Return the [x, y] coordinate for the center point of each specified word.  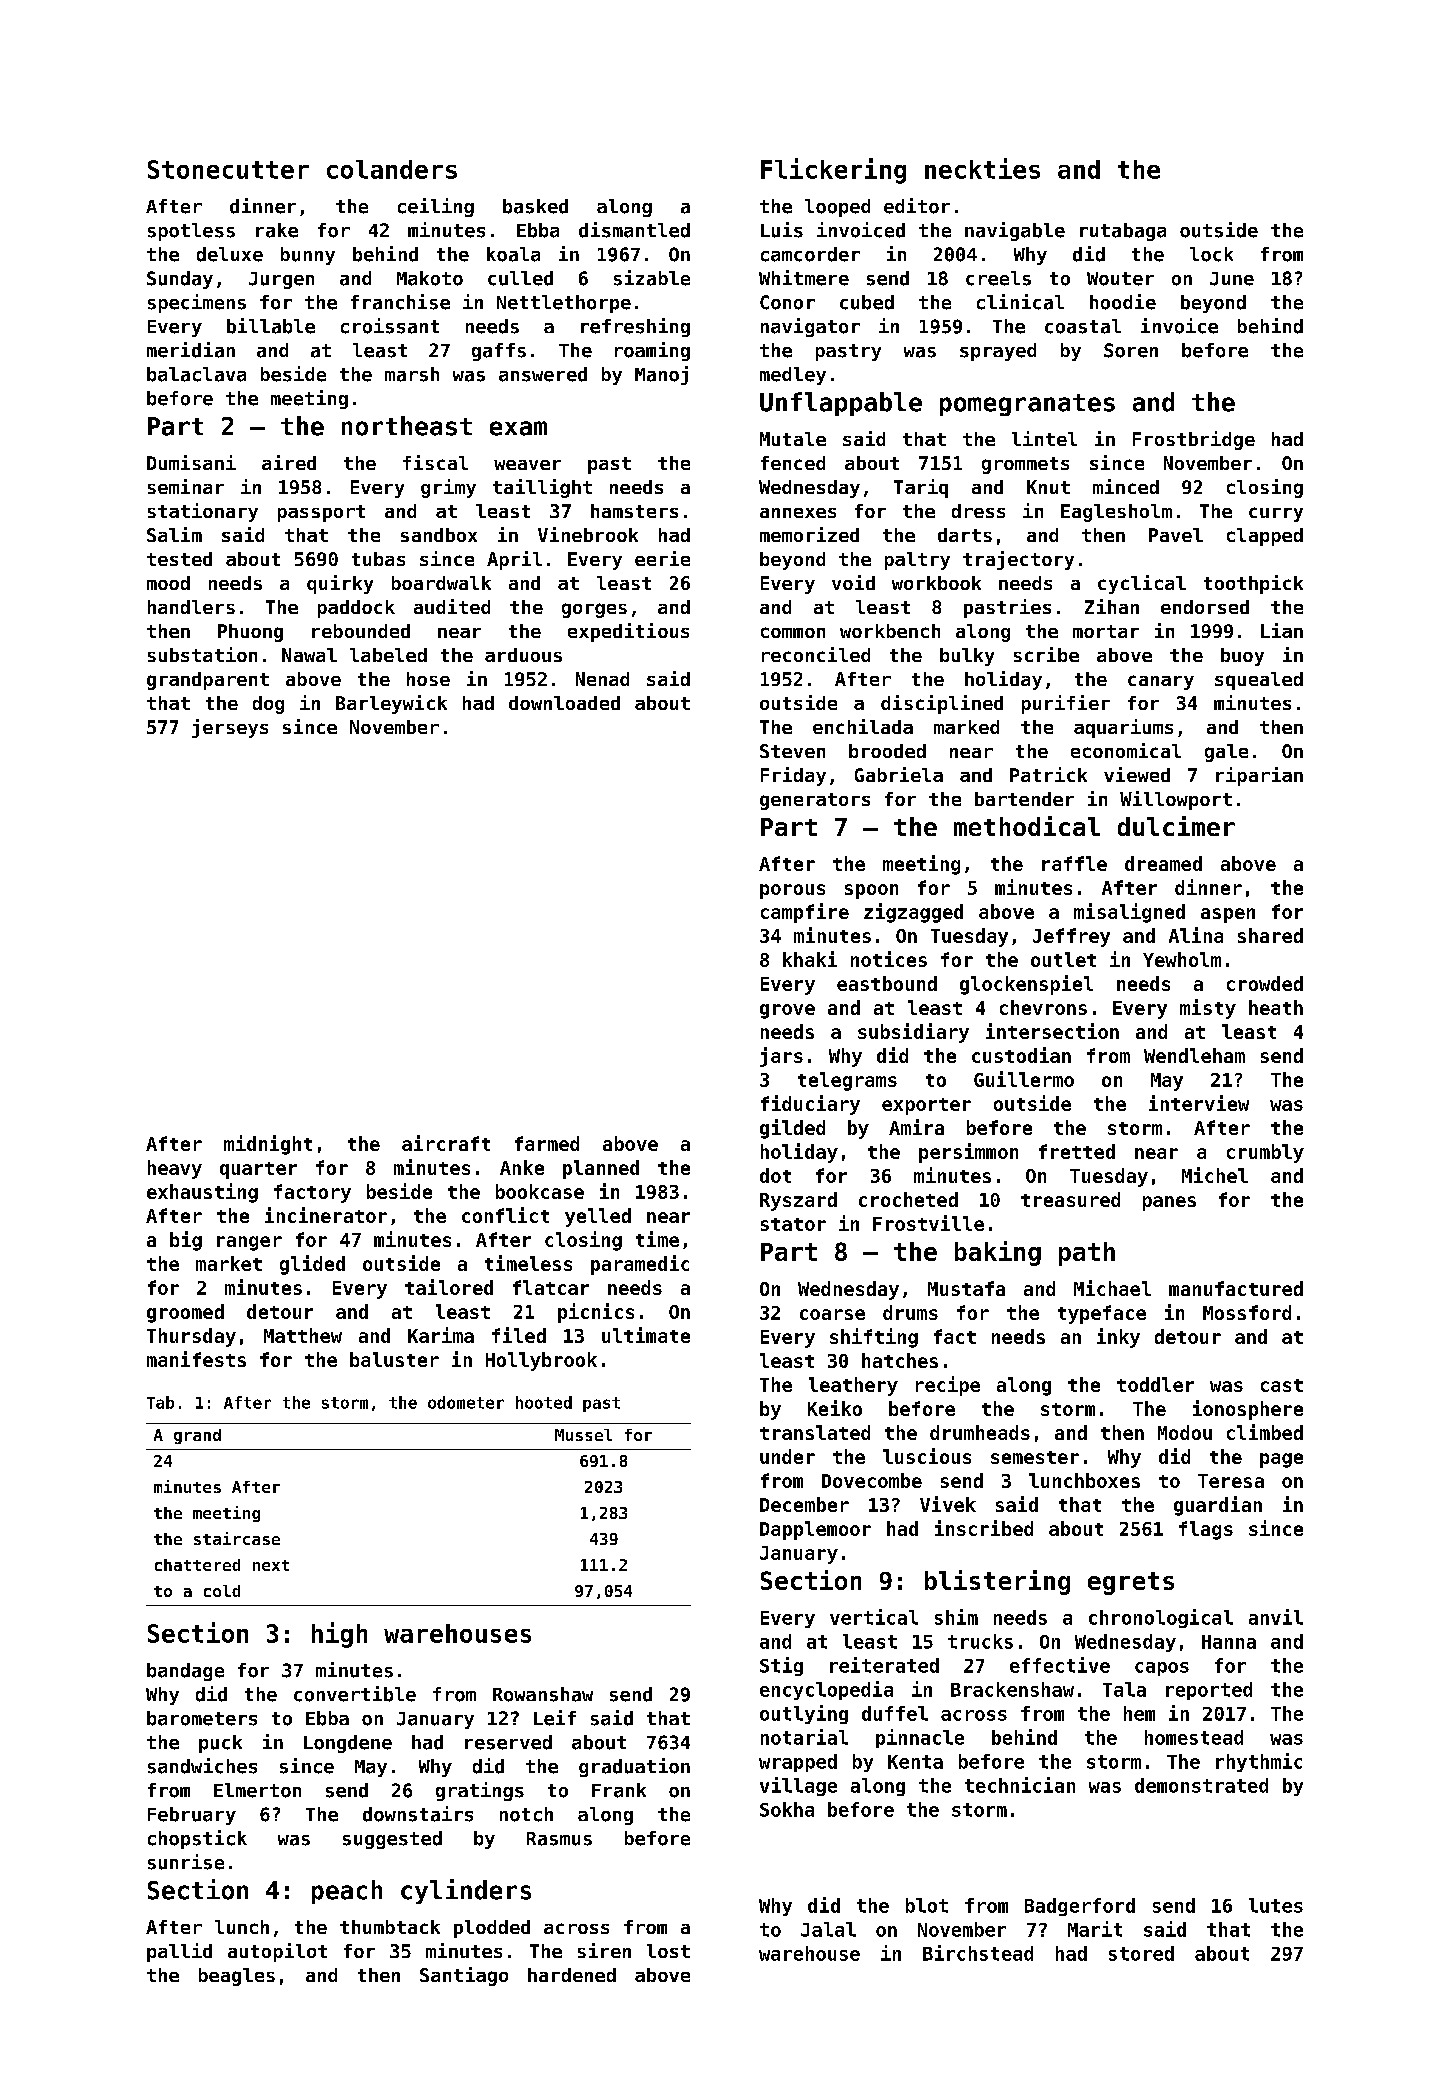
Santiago [464, 1976]
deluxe [230, 254]
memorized [809, 534]
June [1232, 279]
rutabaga [1123, 232]
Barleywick [391, 704]
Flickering [833, 171]
